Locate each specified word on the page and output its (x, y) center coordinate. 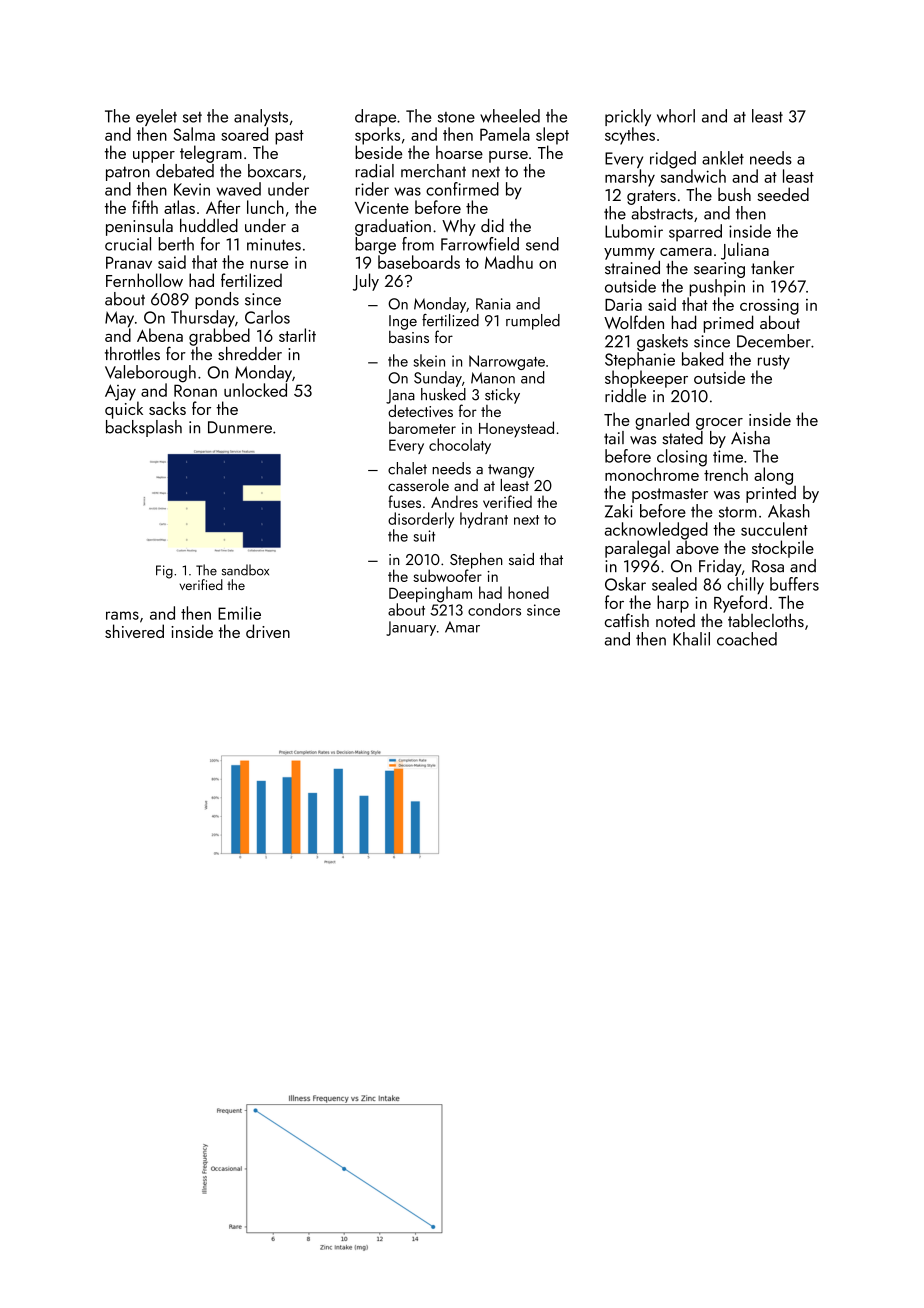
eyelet (156, 117)
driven (268, 631)
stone (456, 117)
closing (682, 458)
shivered (134, 631)
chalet (407, 468)
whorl (676, 116)
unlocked (255, 390)
